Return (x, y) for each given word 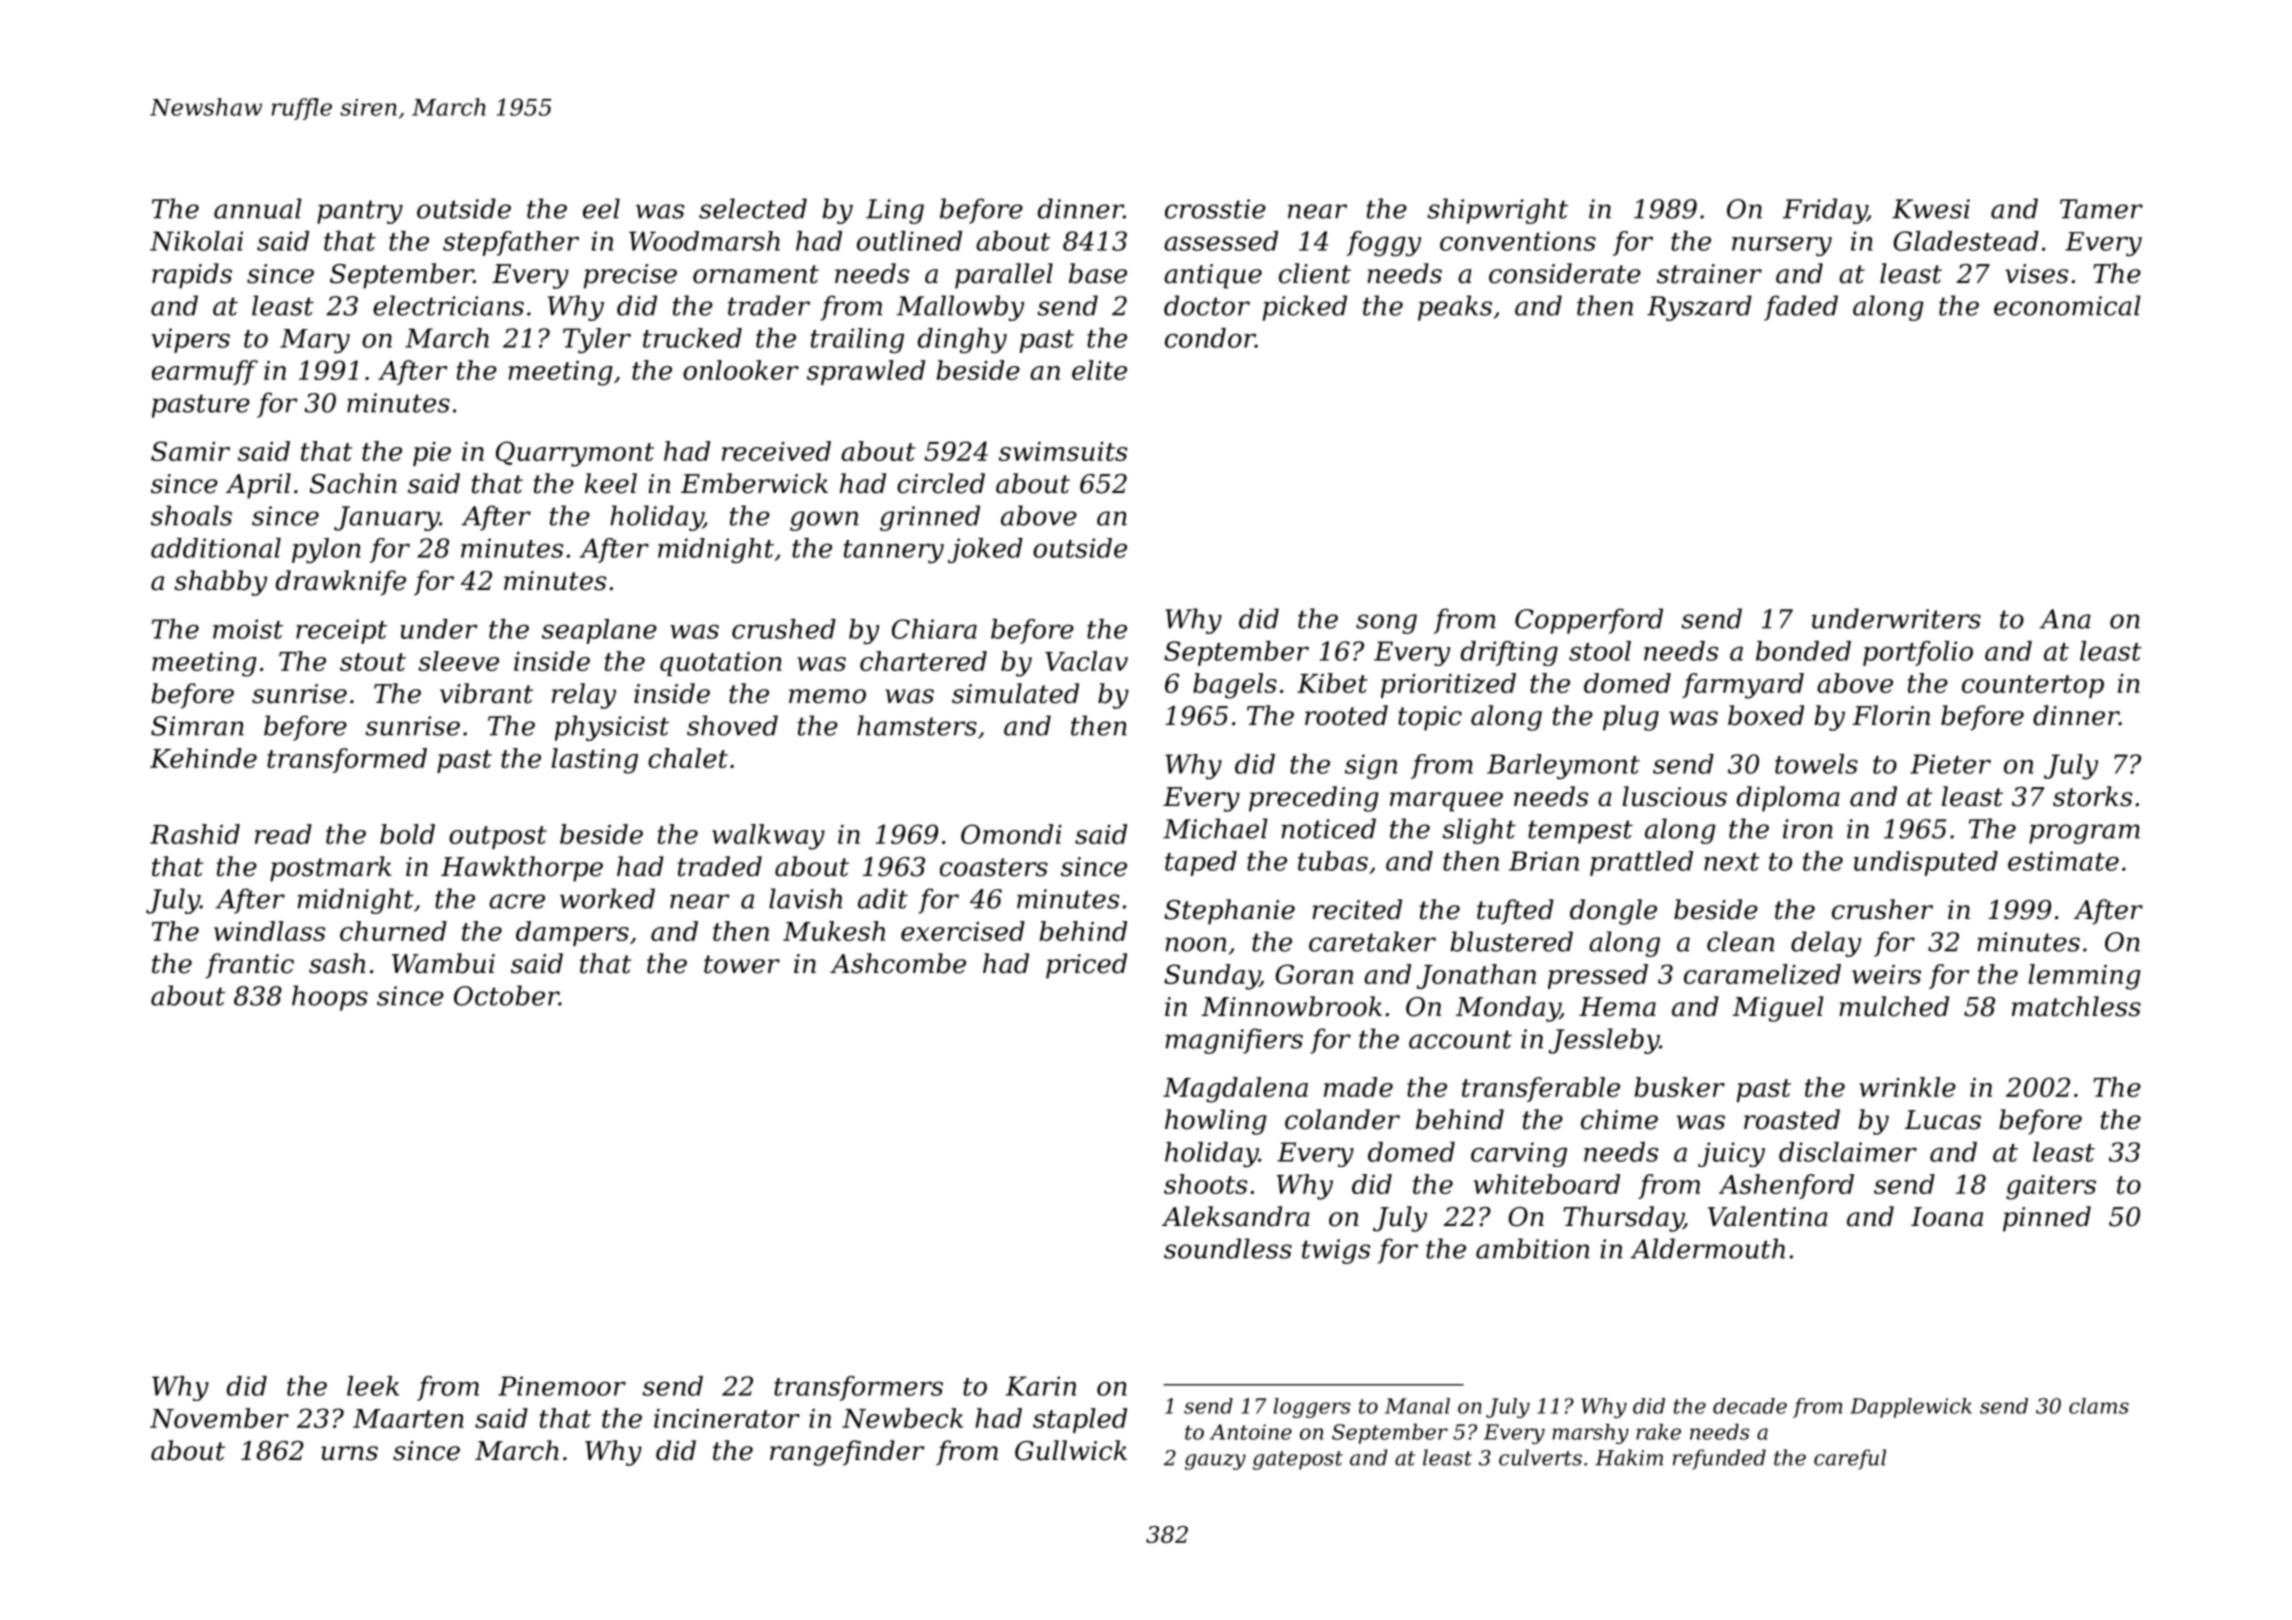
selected (753, 208)
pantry (360, 212)
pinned (2047, 1219)
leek (373, 1386)
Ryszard (1699, 308)
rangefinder (847, 1453)
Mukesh (834, 931)
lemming (2084, 977)
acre (517, 901)
